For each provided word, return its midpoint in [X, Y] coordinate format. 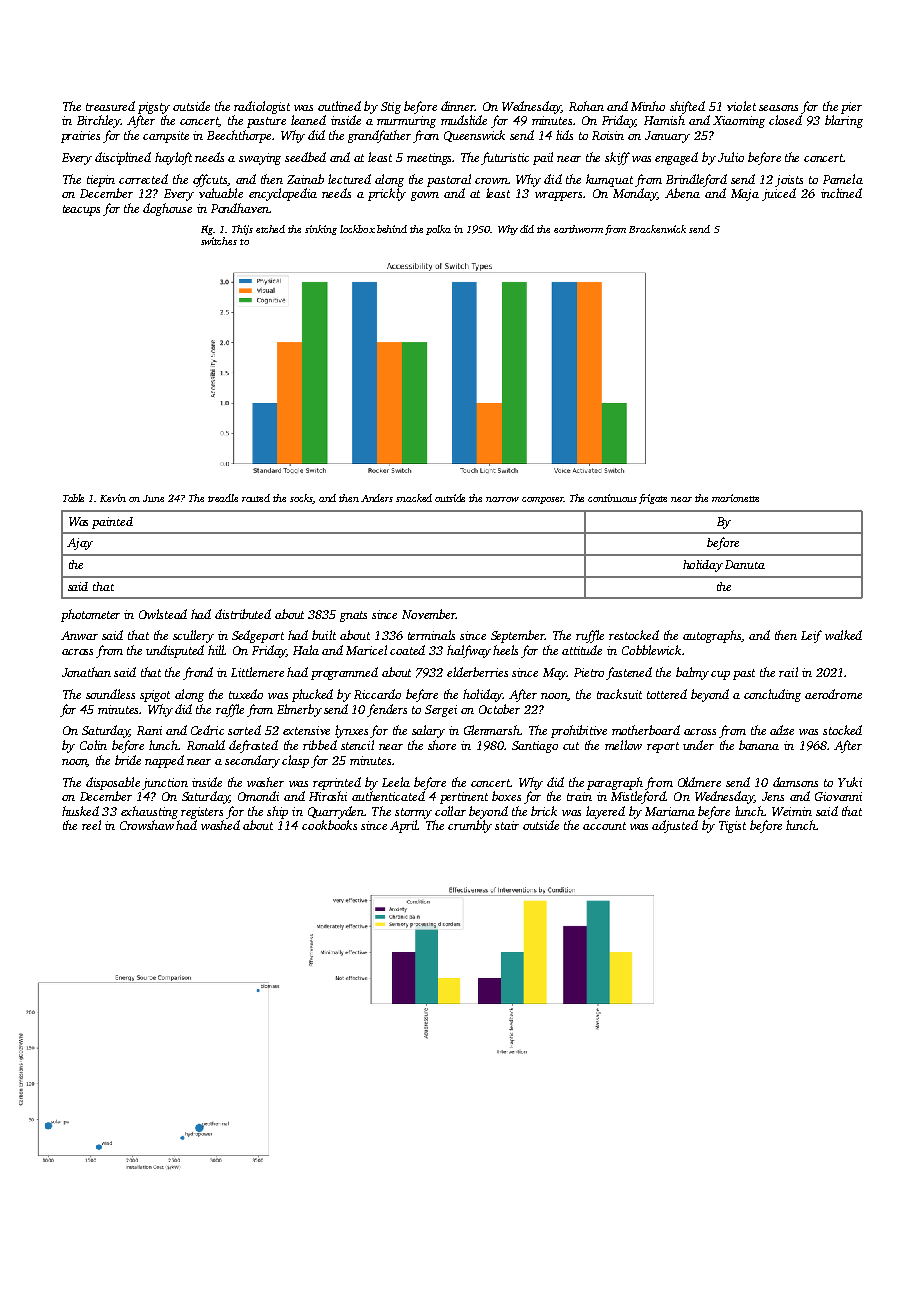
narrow [502, 499]
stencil [357, 745]
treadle [223, 498]
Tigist [732, 827]
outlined [339, 106]
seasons [778, 108]
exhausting [149, 812]
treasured [110, 106]
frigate [653, 499]
